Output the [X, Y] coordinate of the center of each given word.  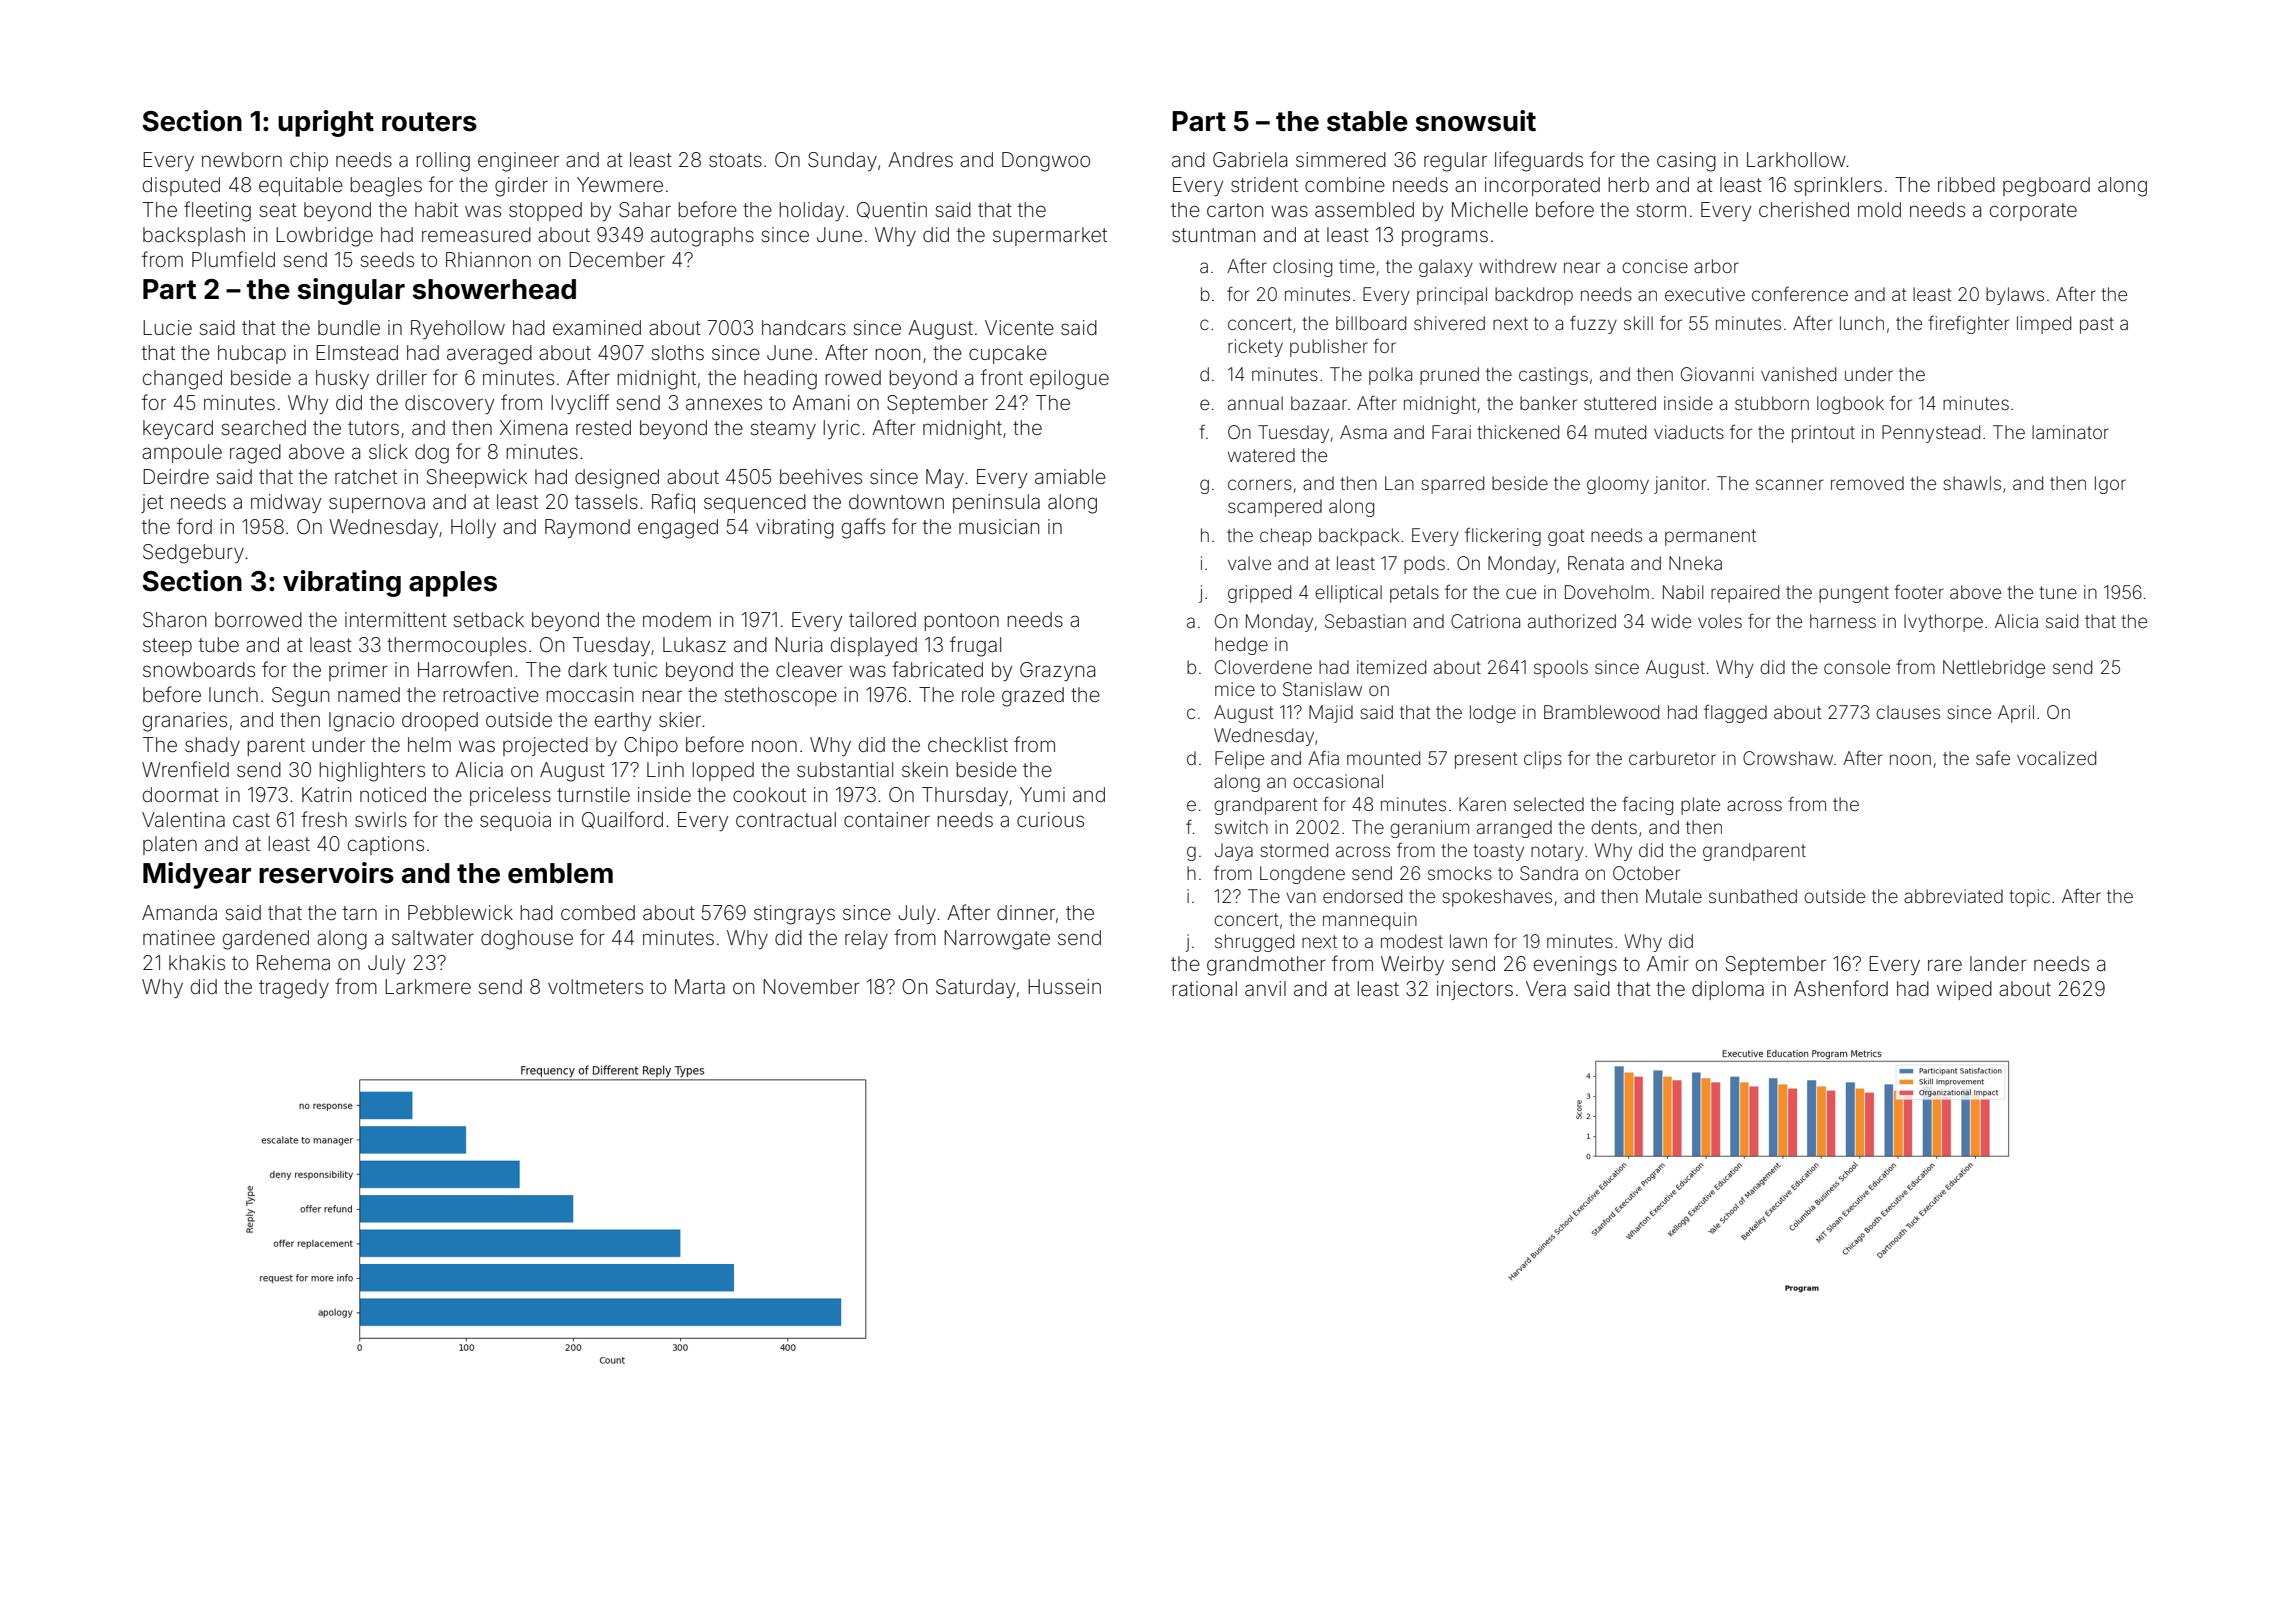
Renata [1596, 563]
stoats [735, 160]
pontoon [961, 622]
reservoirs [326, 873]
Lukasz [694, 644]
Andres [920, 159]
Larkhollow [1796, 159]
